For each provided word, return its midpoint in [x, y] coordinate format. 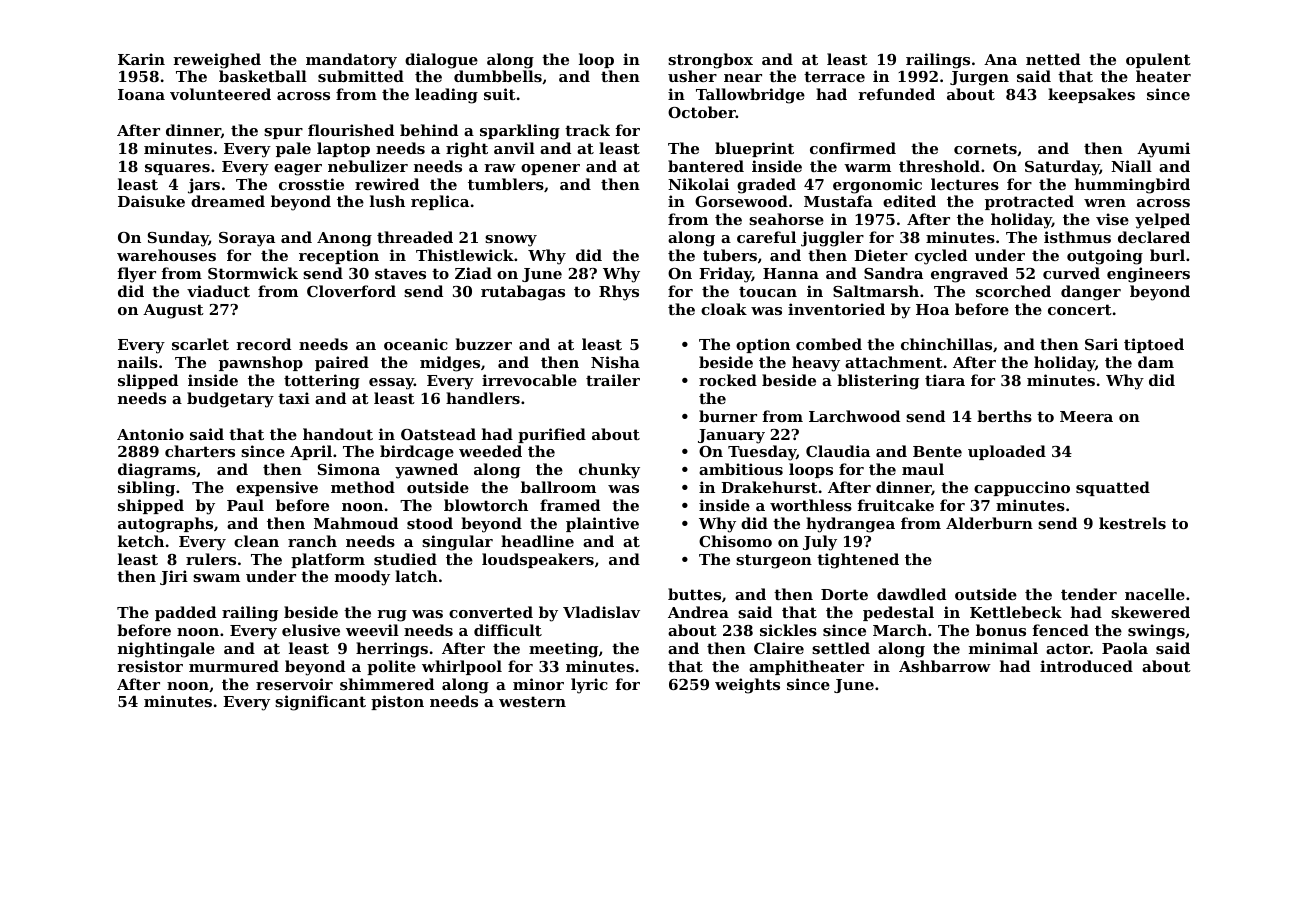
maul [923, 469]
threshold [939, 166]
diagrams [157, 471]
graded [766, 186]
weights [747, 686]
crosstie [311, 184]
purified [552, 435]
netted [1053, 59]
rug [392, 616]
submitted [361, 76]
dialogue [441, 61]
